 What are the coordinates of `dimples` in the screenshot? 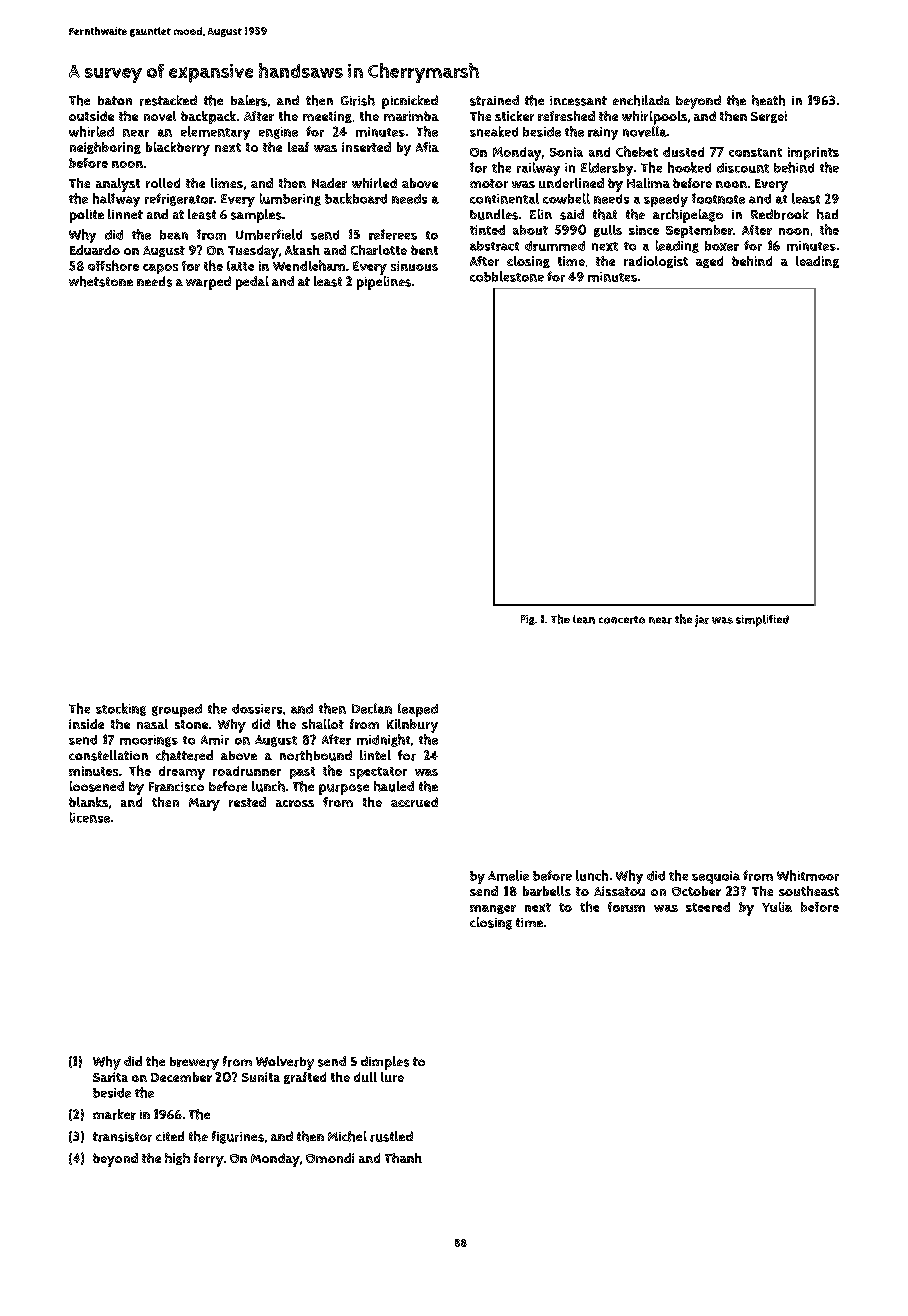 It's located at (385, 1063).
